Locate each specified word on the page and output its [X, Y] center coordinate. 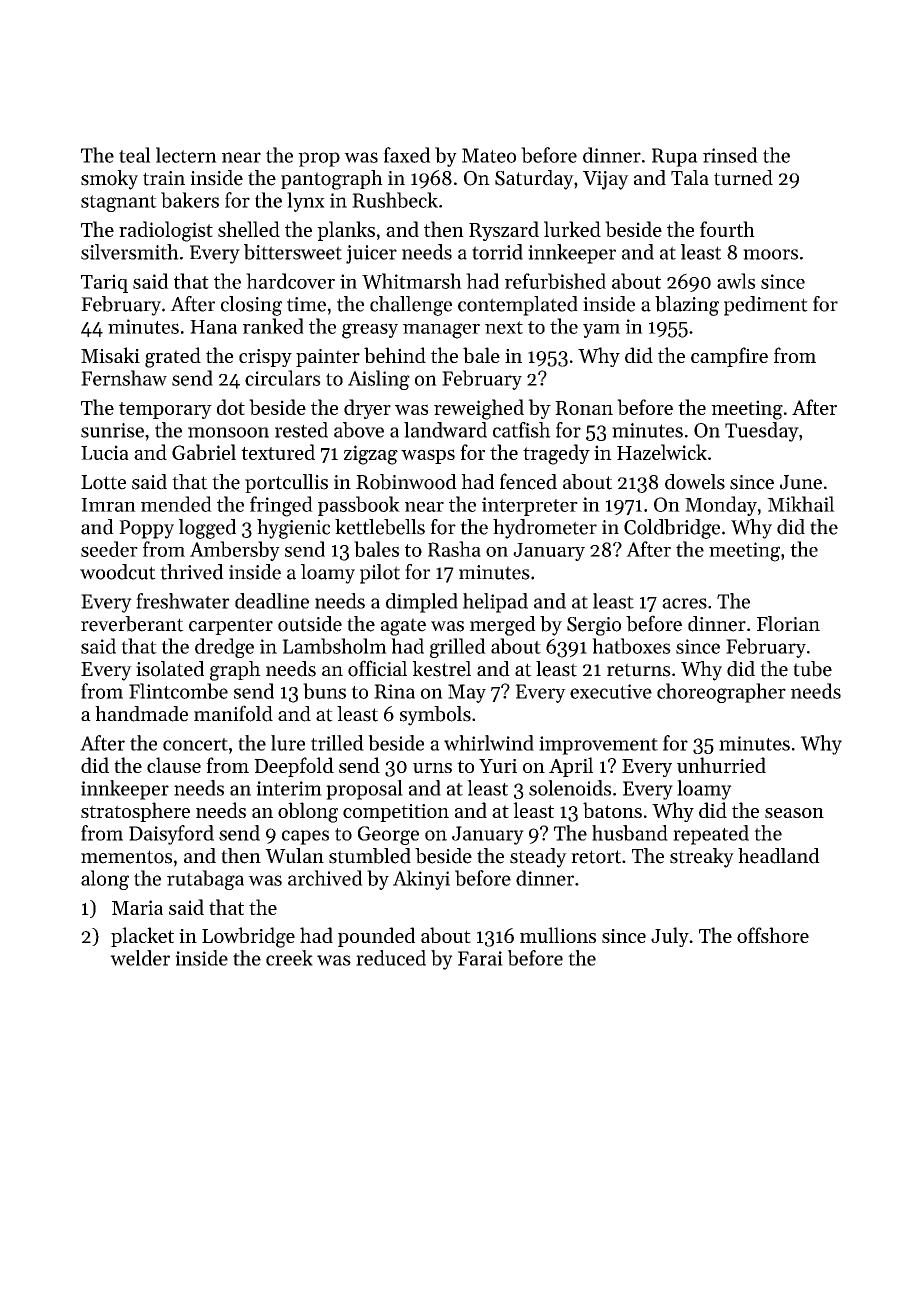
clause [174, 765]
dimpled [422, 603]
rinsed [730, 155]
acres [684, 603]
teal [135, 155]
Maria [137, 907]
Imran [108, 505]
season [794, 813]
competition [396, 813]
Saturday [534, 180]
